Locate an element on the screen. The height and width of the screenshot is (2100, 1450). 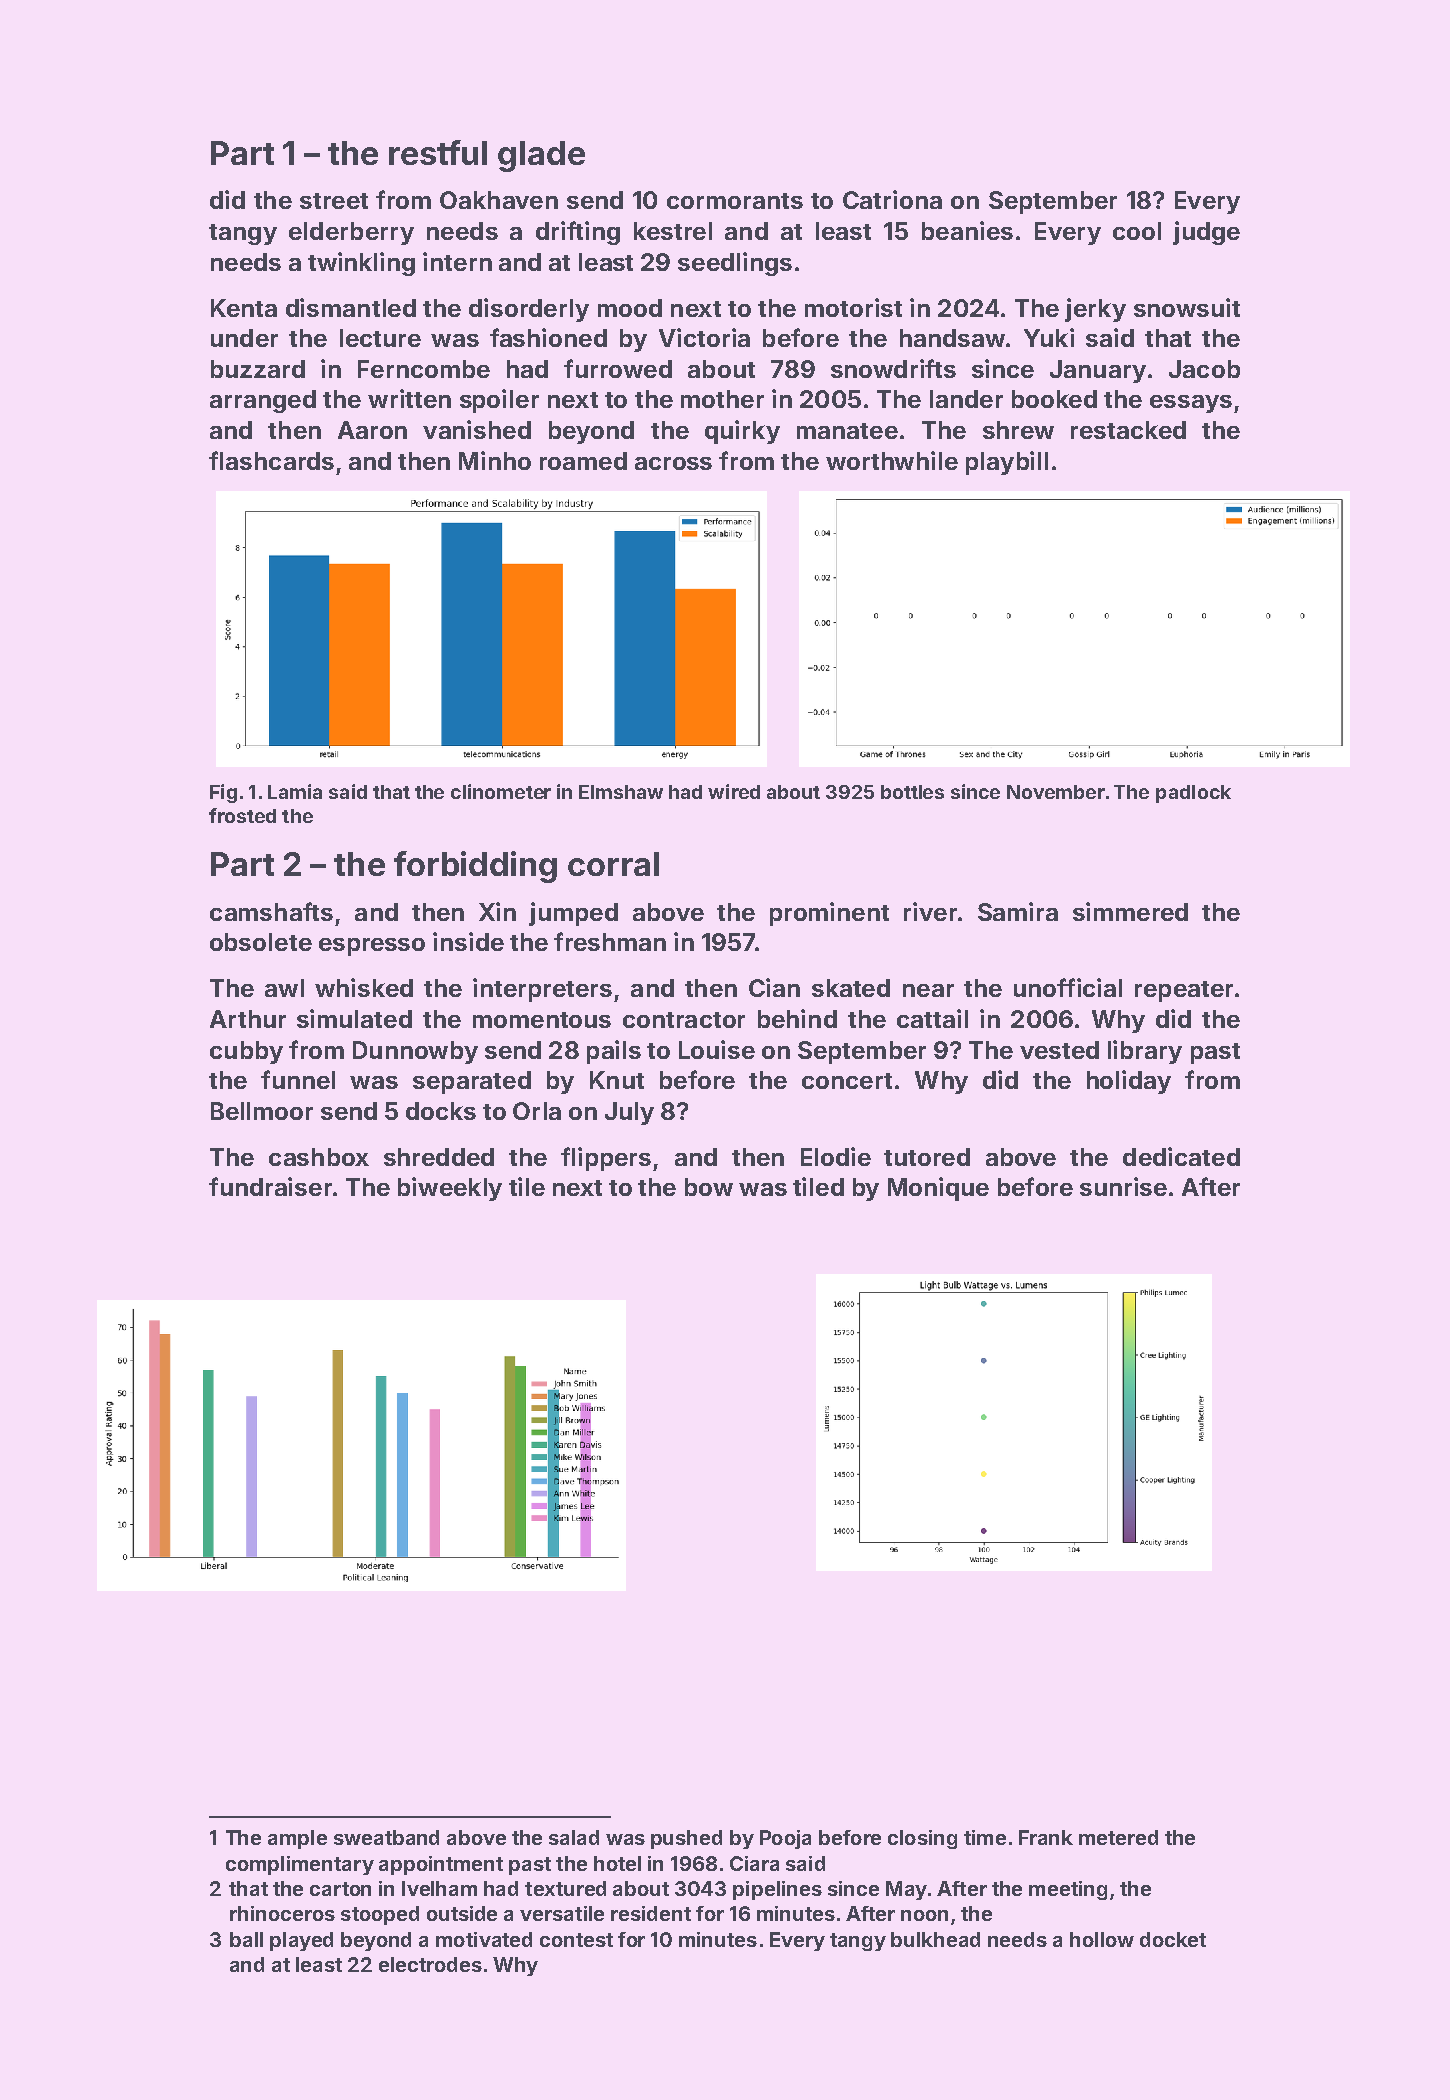
resident is located at coordinates (651, 1913).
